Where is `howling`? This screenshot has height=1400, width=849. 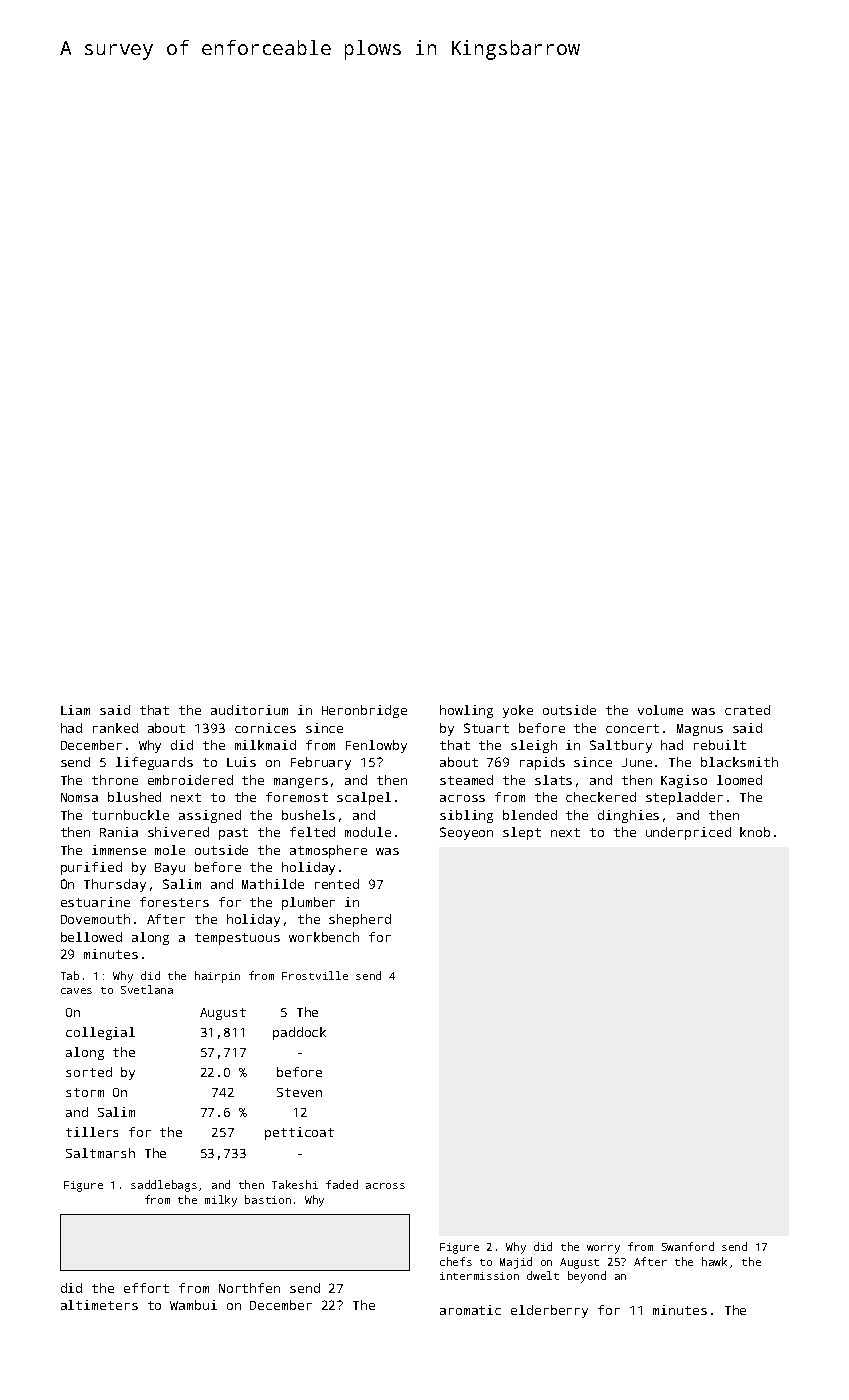
howling is located at coordinates (466, 711).
